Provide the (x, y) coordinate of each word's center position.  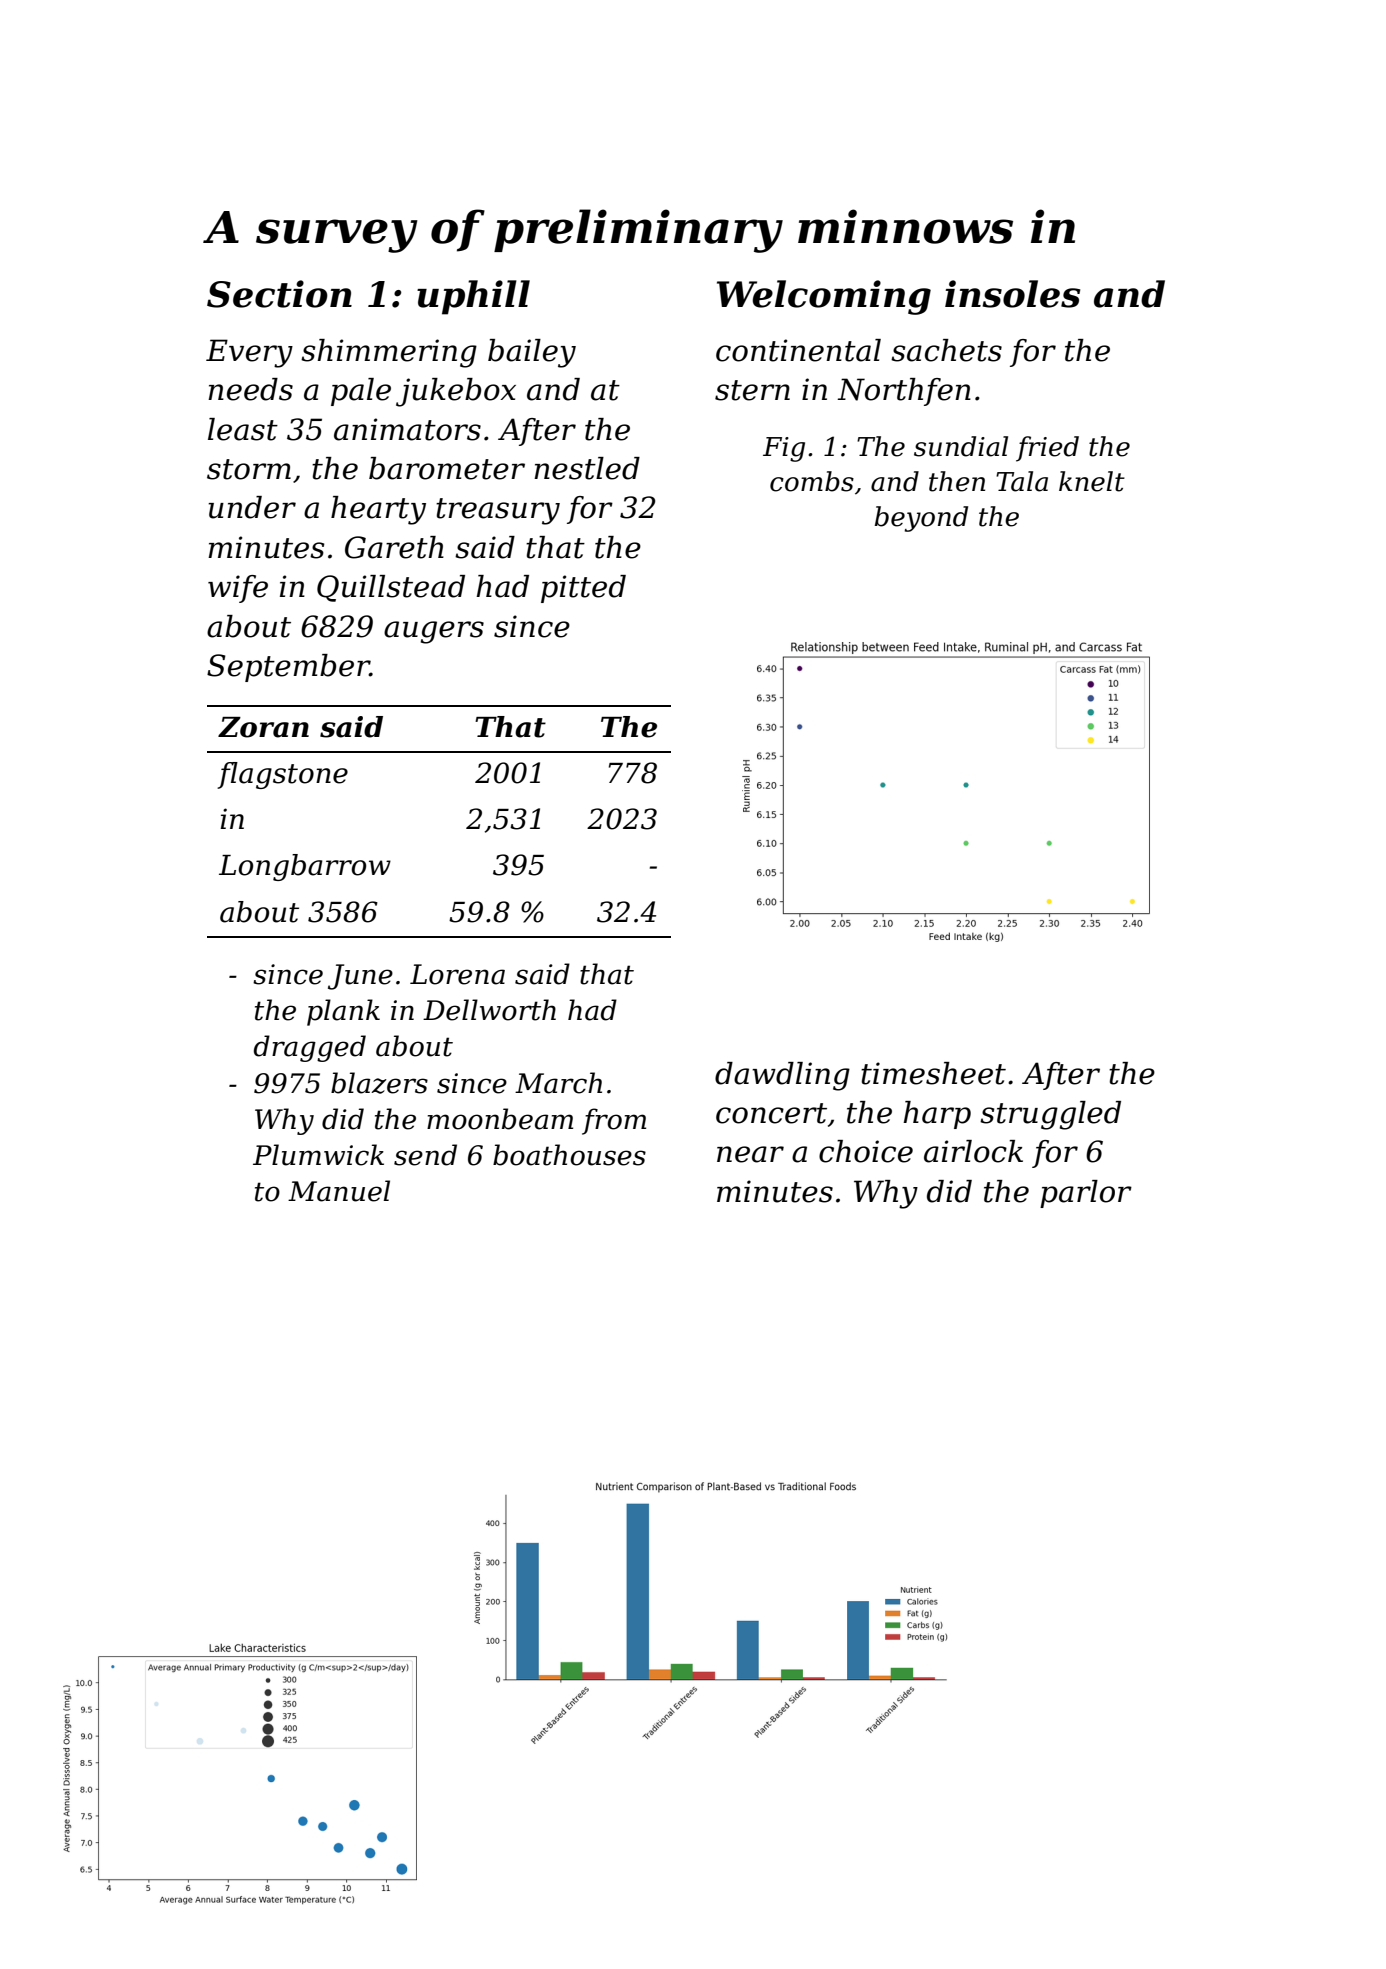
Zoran (263, 727)
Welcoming (824, 297)
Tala (1022, 481)
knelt (1092, 481)
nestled (587, 468)
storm (249, 469)
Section (279, 294)
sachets (946, 350)
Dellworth (489, 1010)
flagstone (282, 775)
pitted (583, 589)
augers (434, 632)
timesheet (933, 1073)
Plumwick (318, 1155)
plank (343, 1012)
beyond (921, 519)
